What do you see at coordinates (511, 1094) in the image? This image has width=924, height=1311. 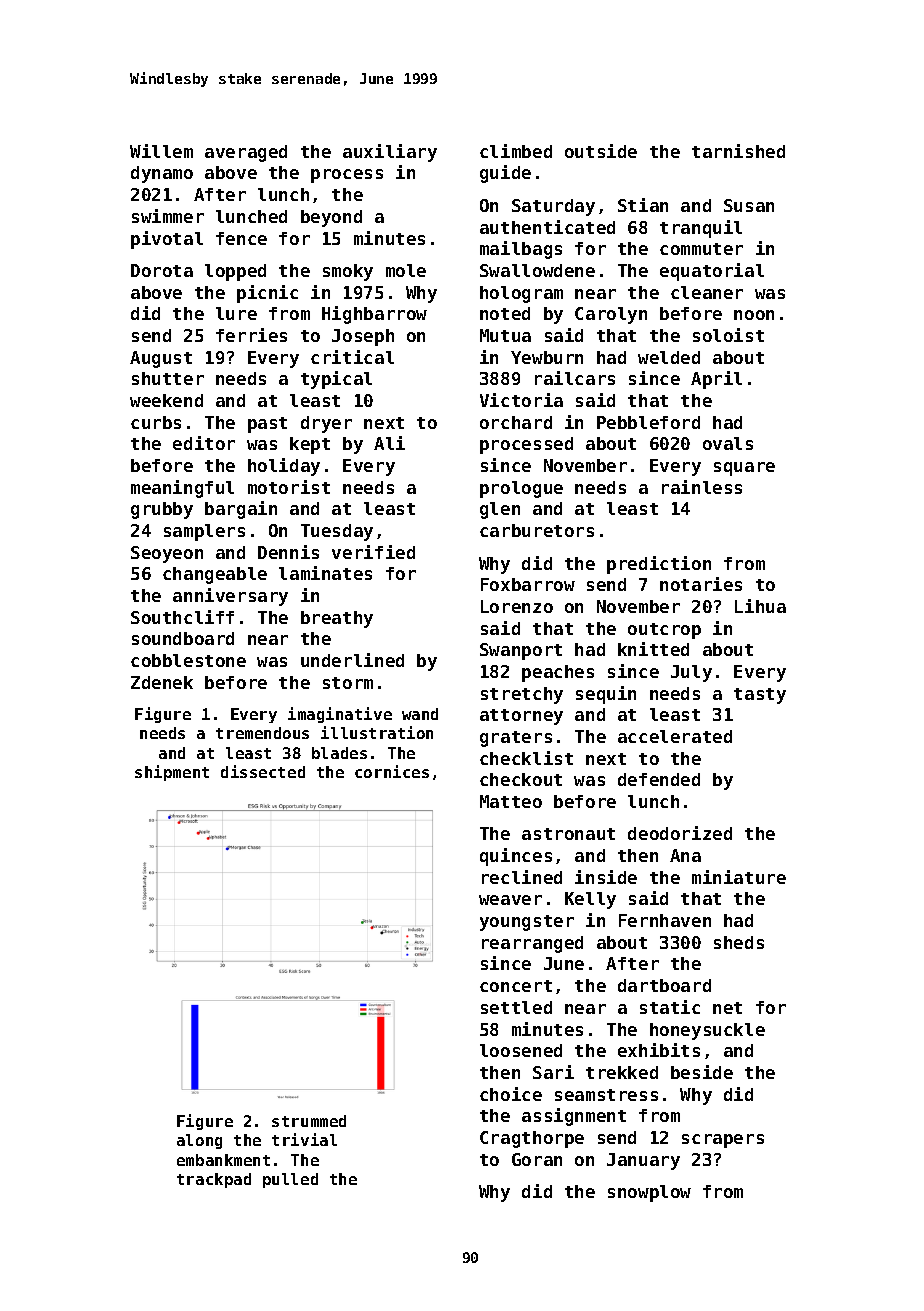 I see `choice` at bounding box center [511, 1094].
